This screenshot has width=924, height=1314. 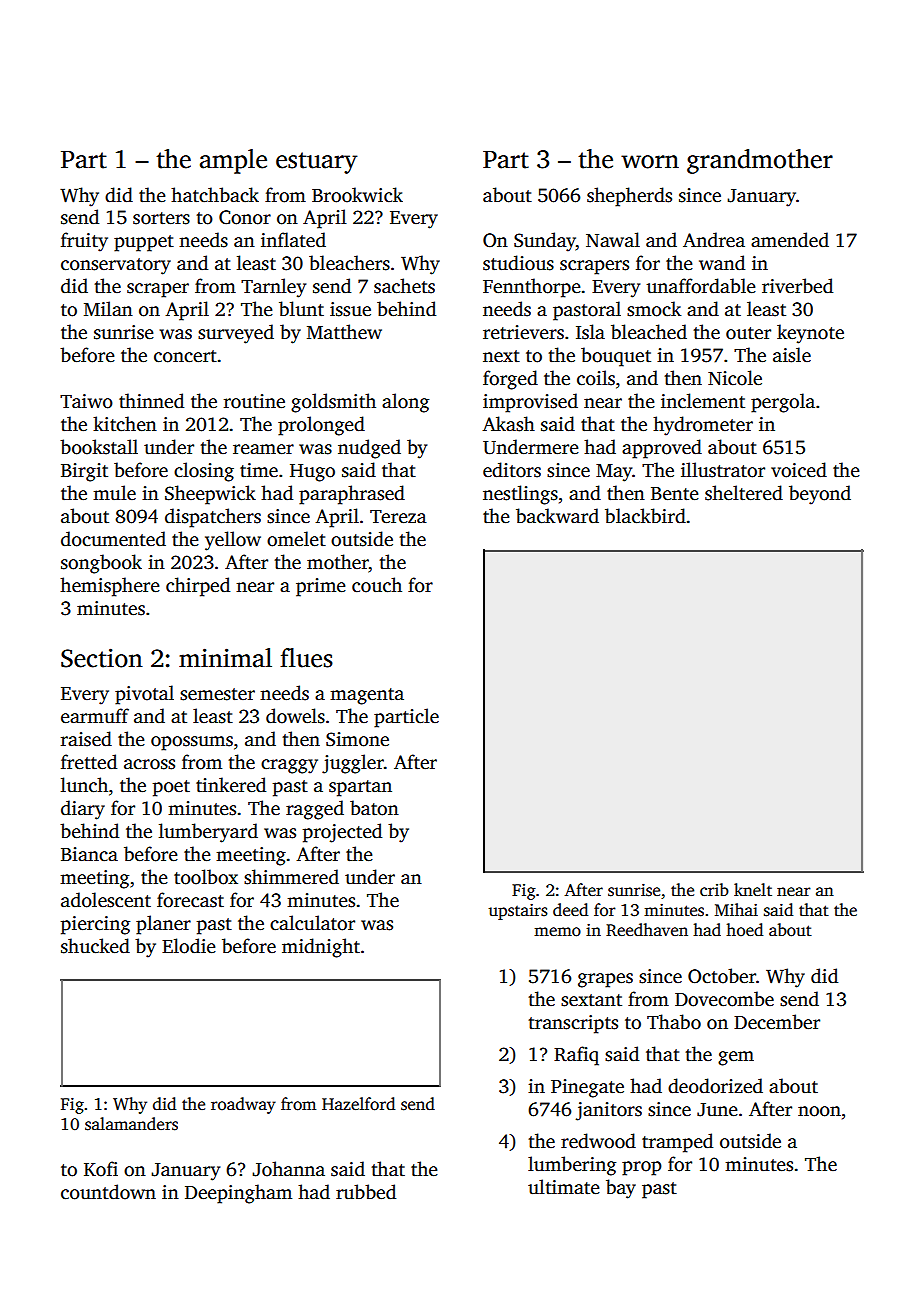 I want to click on worn, so click(x=650, y=162).
